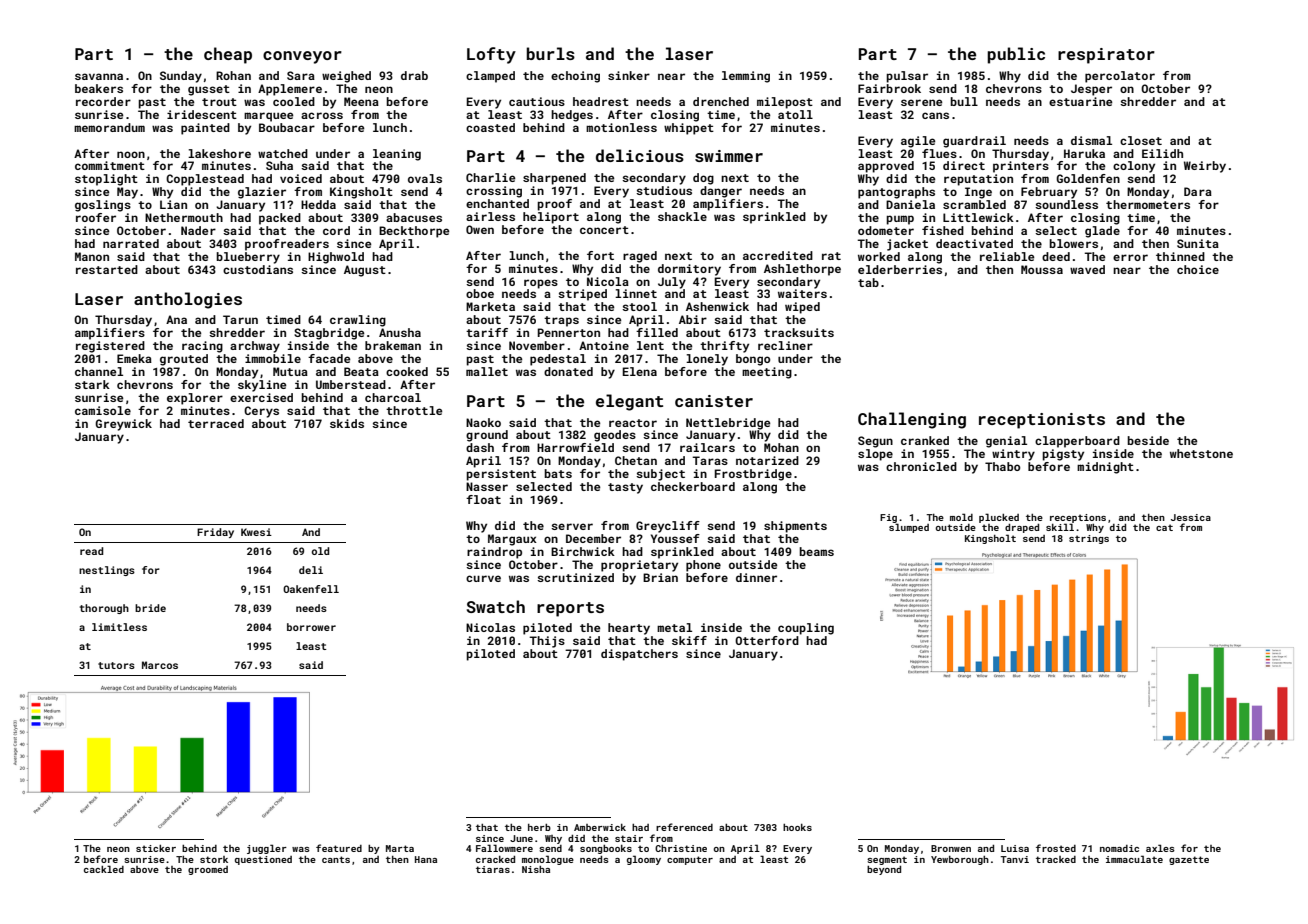  I want to click on draped, so click(1022, 528).
